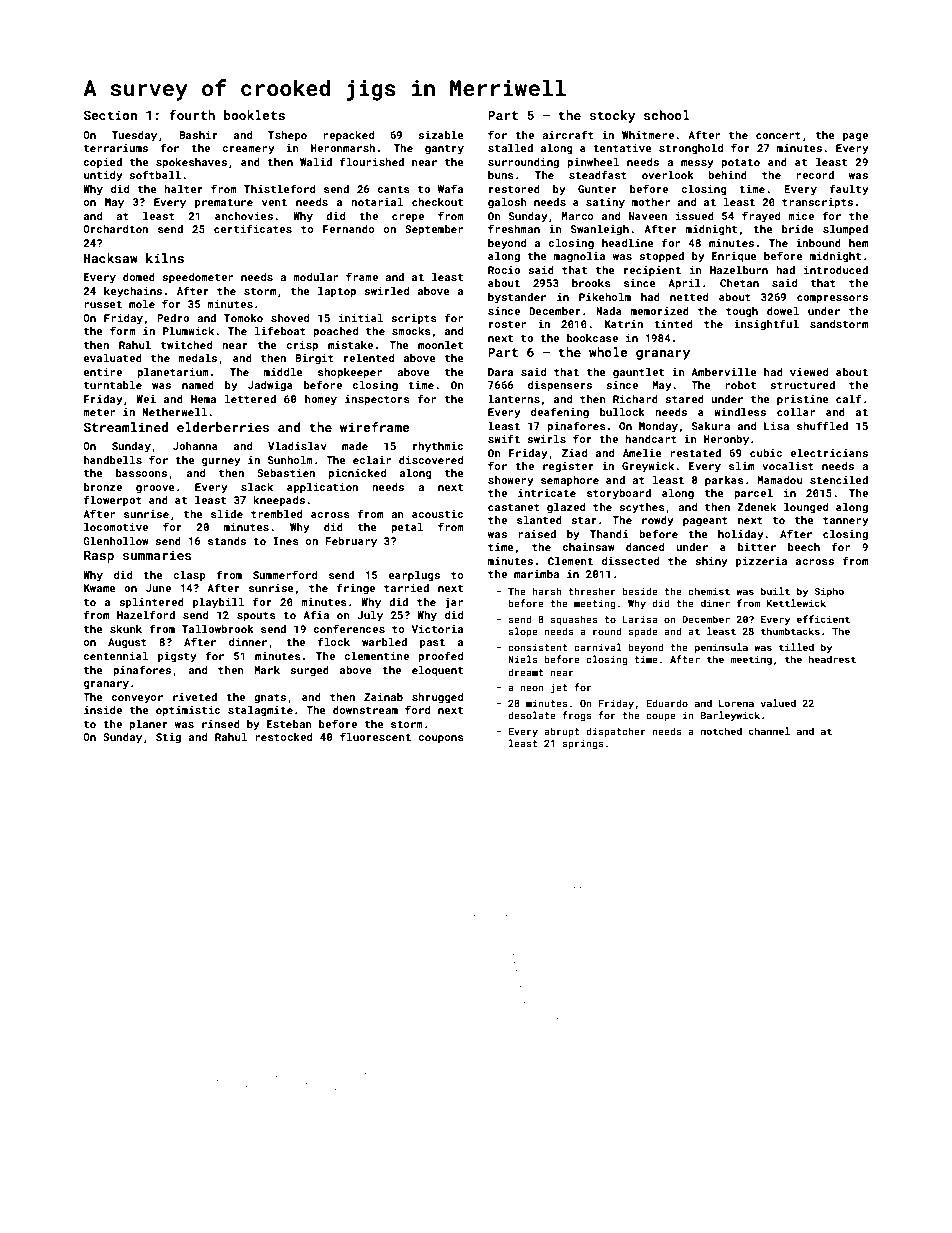 The height and width of the screenshot is (1233, 952). Describe the element at coordinates (375, 736) in the screenshot. I see `fluorescent` at that location.
